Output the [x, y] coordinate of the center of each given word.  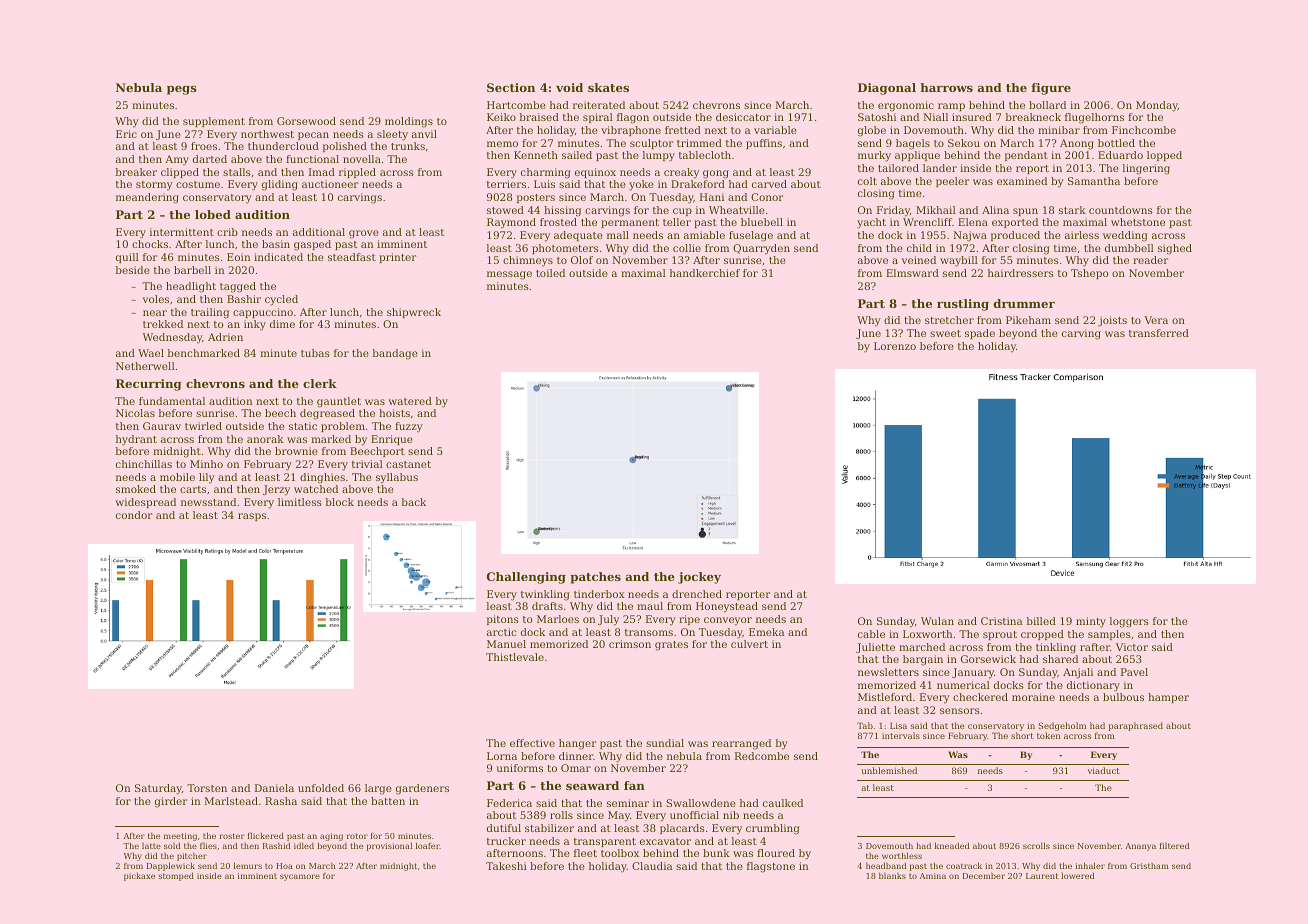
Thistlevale [515, 657]
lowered [1077, 876]
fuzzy [409, 427]
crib [227, 232]
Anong [1077, 144]
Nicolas [135, 413]
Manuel [506, 644]
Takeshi [506, 866]
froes [204, 146]
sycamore [300, 877]
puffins [764, 144]
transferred [1159, 333]
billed [1041, 621]
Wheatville [737, 210]
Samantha [1094, 181]
